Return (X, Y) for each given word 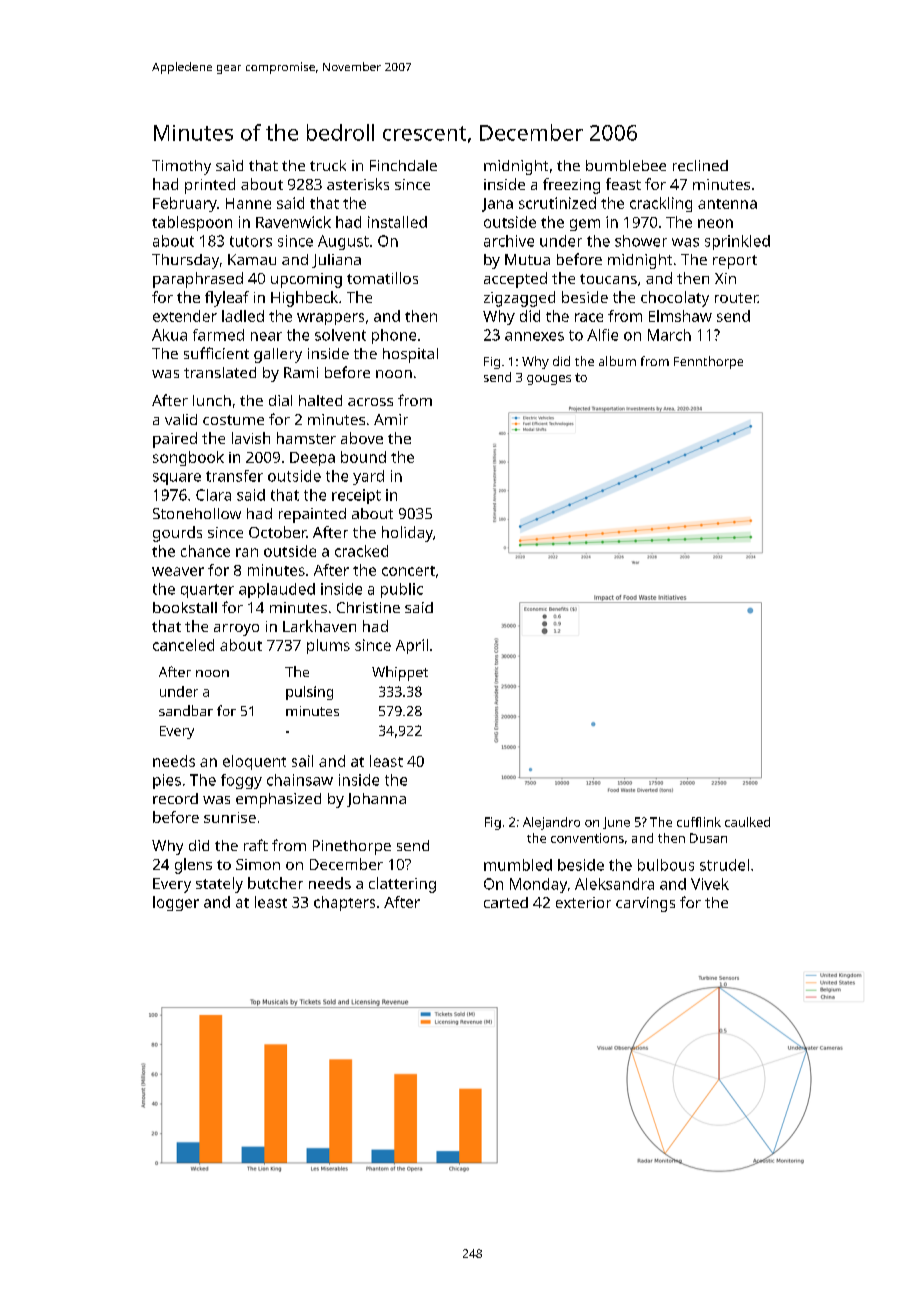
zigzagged (519, 299)
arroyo (236, 630)
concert (408, 571)
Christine (368, 607)
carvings (645, 904)
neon (715, 223)
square (177, 479)
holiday (407, 534)
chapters (344, 903)
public (402, 590)
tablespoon (192, 223)
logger (176, 903)
